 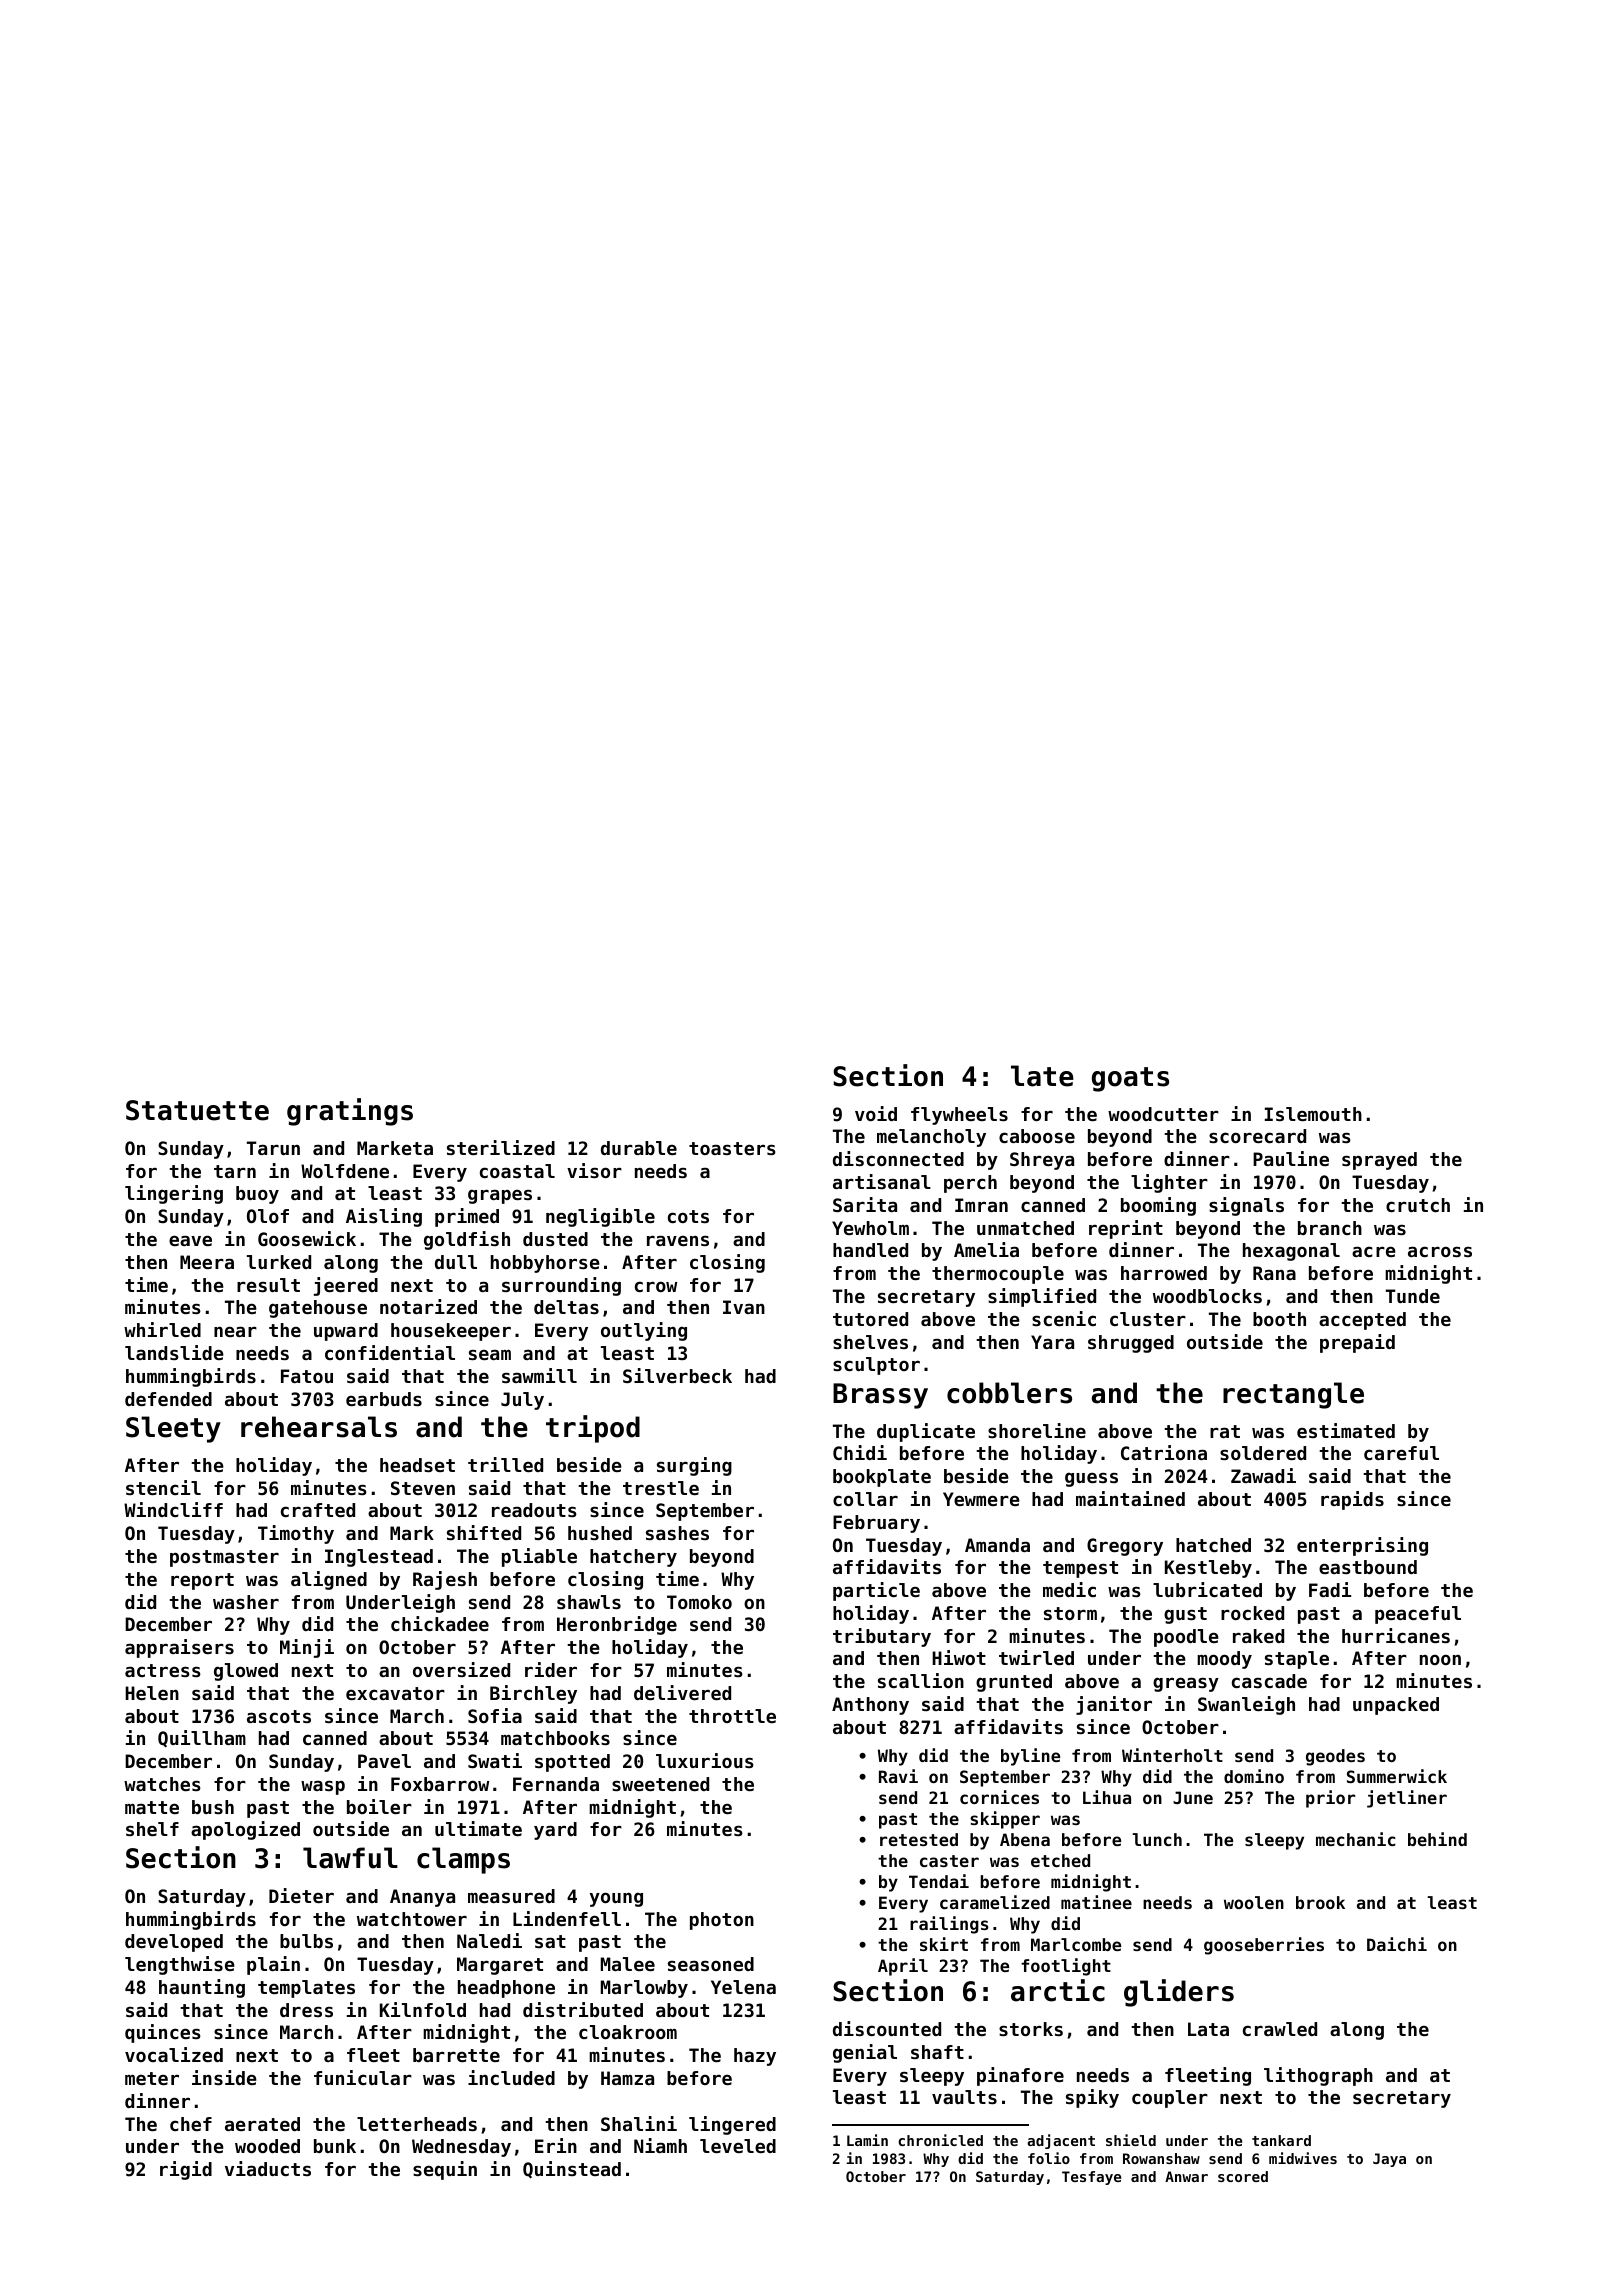 What do you see at coordinates (1396, 1635) in the image?
I see `hurricanes` at bounding box center [1396, 1635].
